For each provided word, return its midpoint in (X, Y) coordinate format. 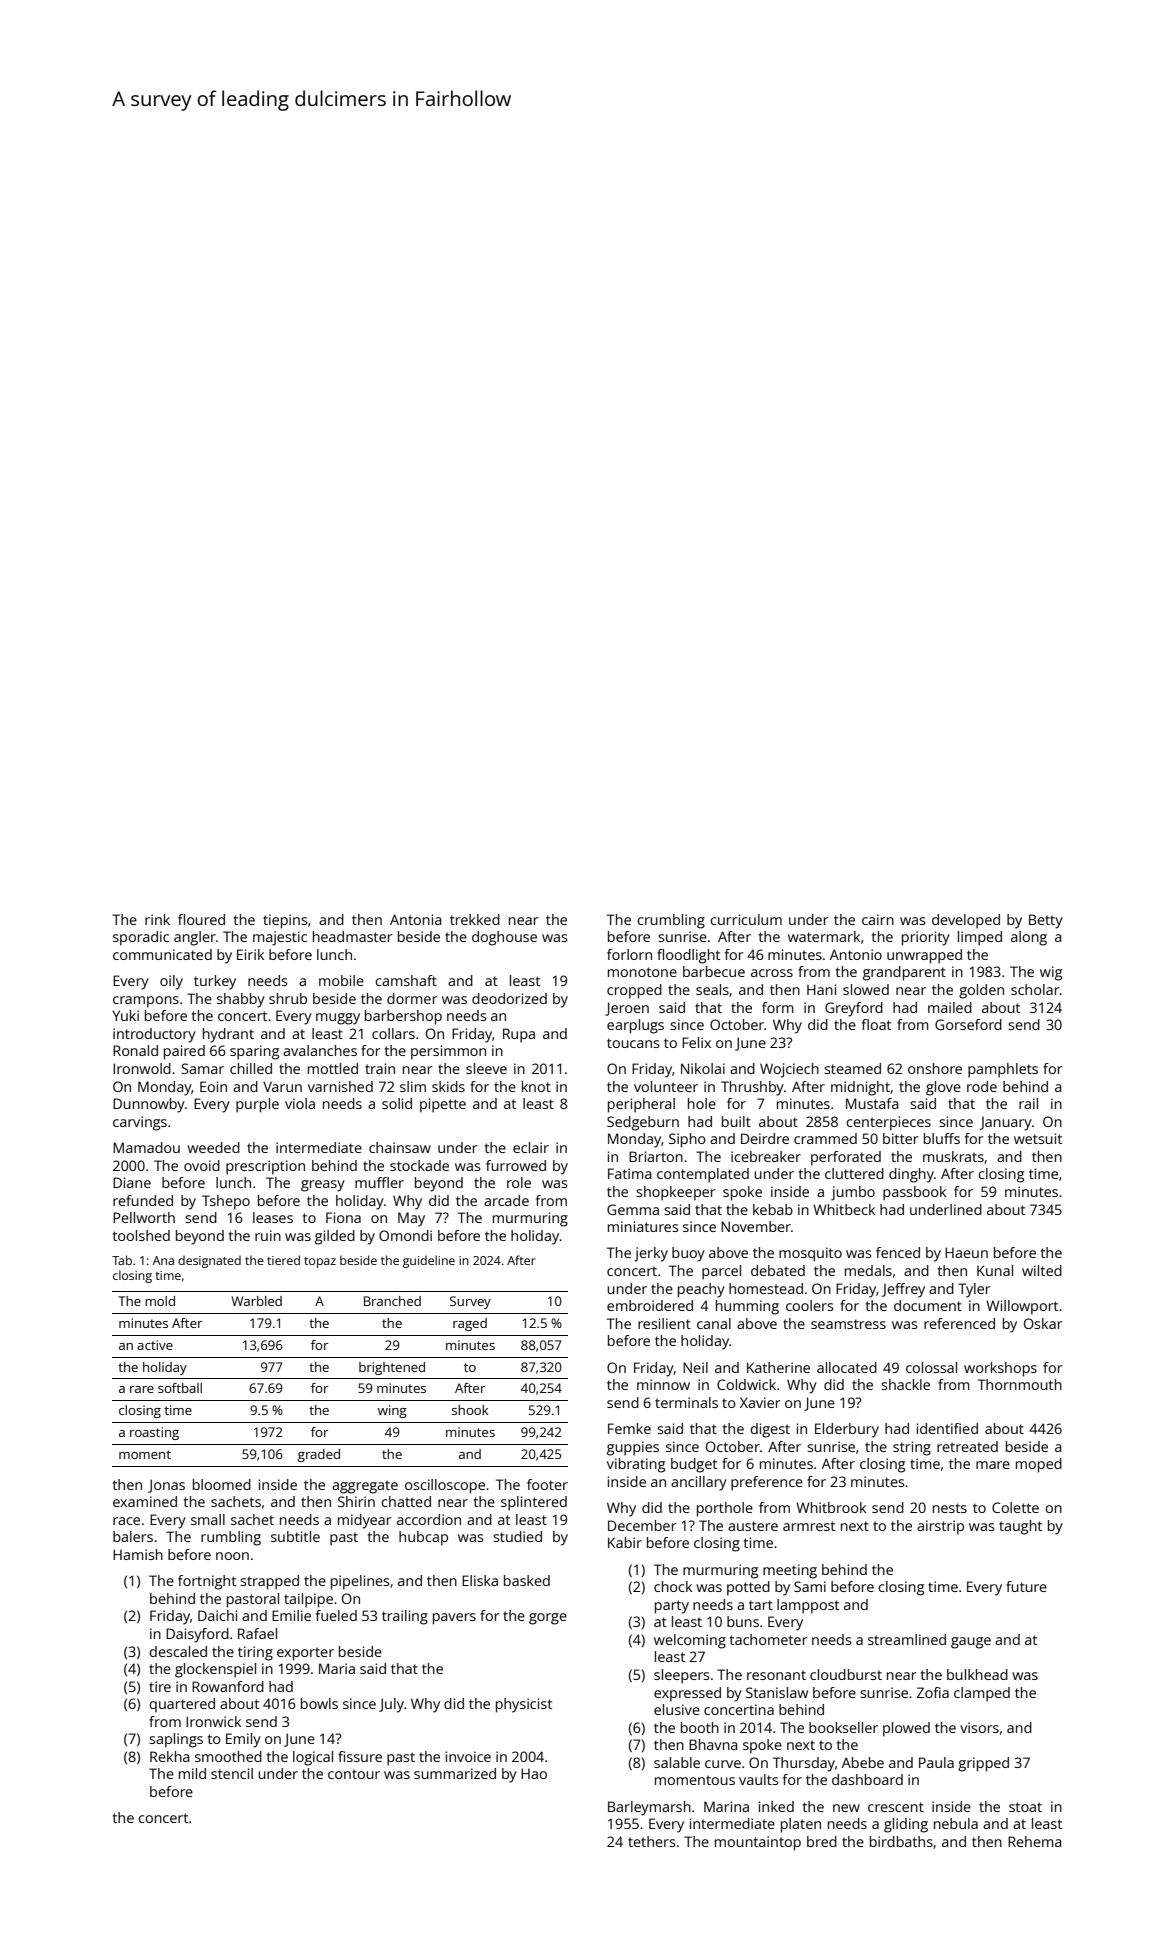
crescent (896, 1807)
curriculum (746, 919)
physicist (524, 1705)
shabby (241, 1000)
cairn (878, 919)
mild (192, 1773)
